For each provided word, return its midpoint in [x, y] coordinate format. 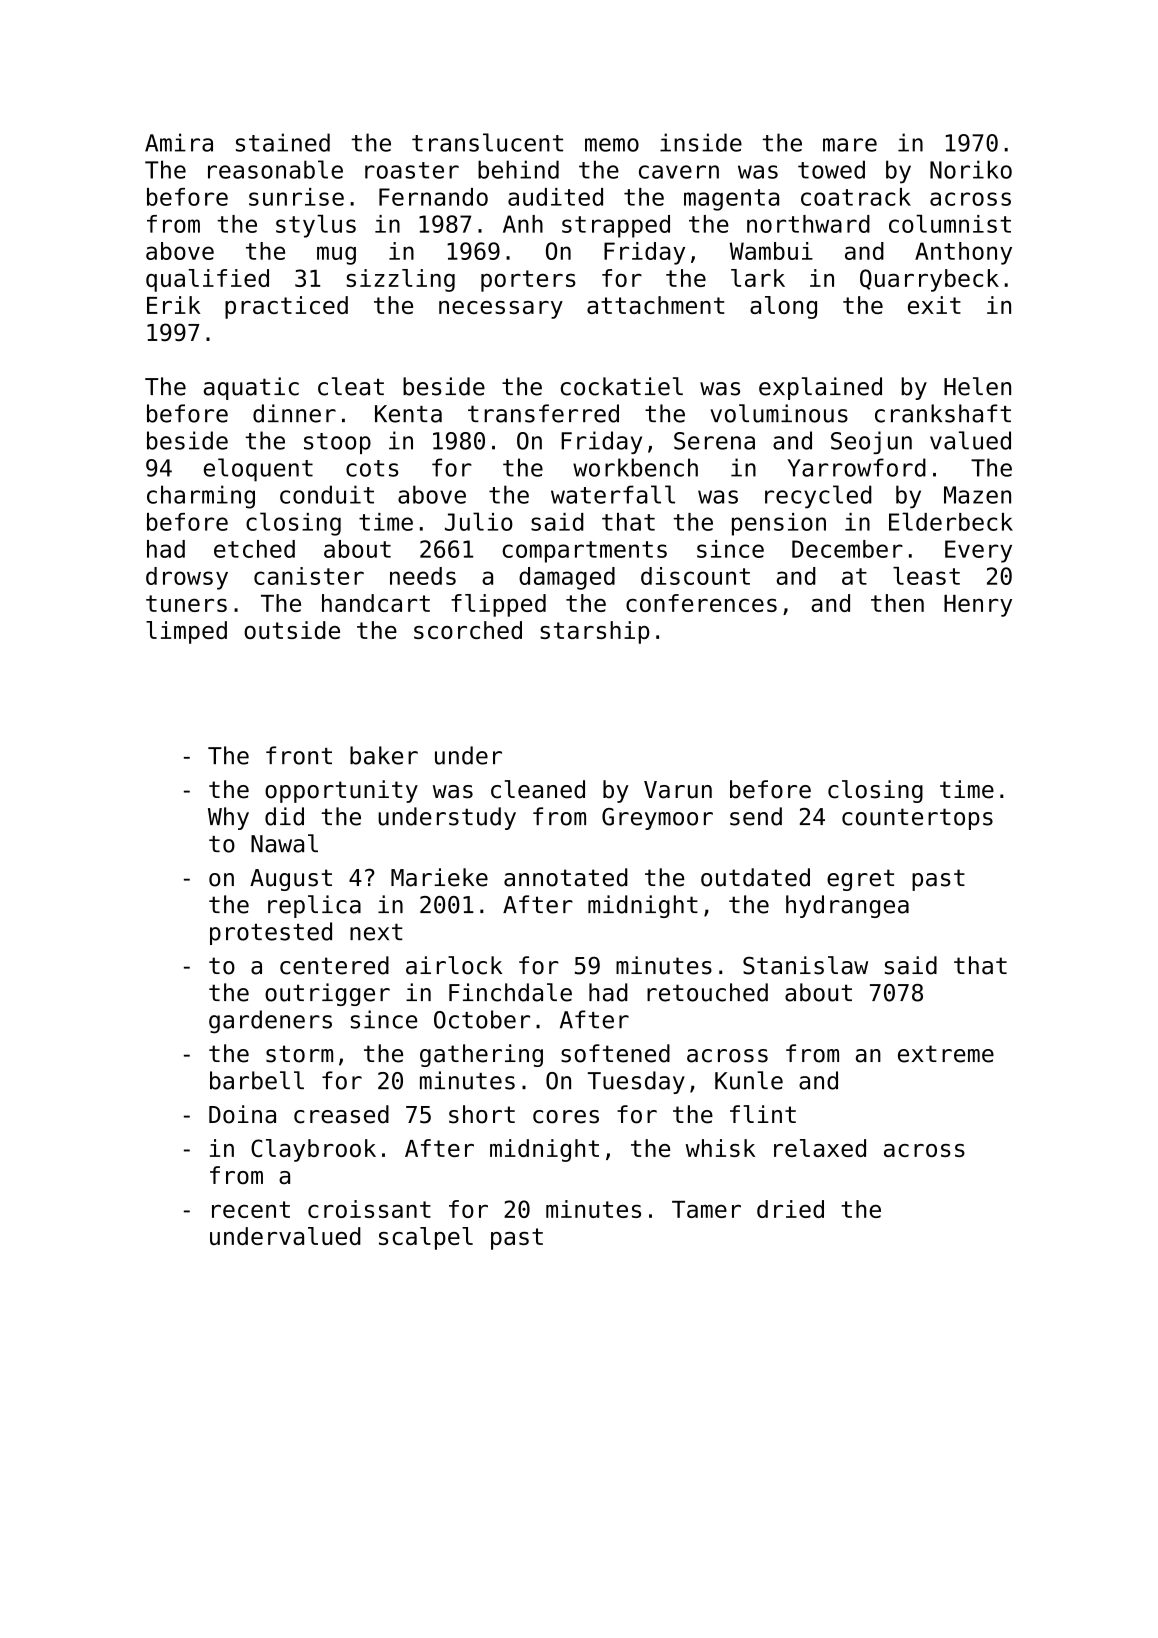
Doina [242, 1114]
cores [566, 1117]
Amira [179, 142]
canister [309, 576]
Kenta [408, 414]
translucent [487, 142]
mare [850, 145]
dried [790, 1209]
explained [820, 388]
